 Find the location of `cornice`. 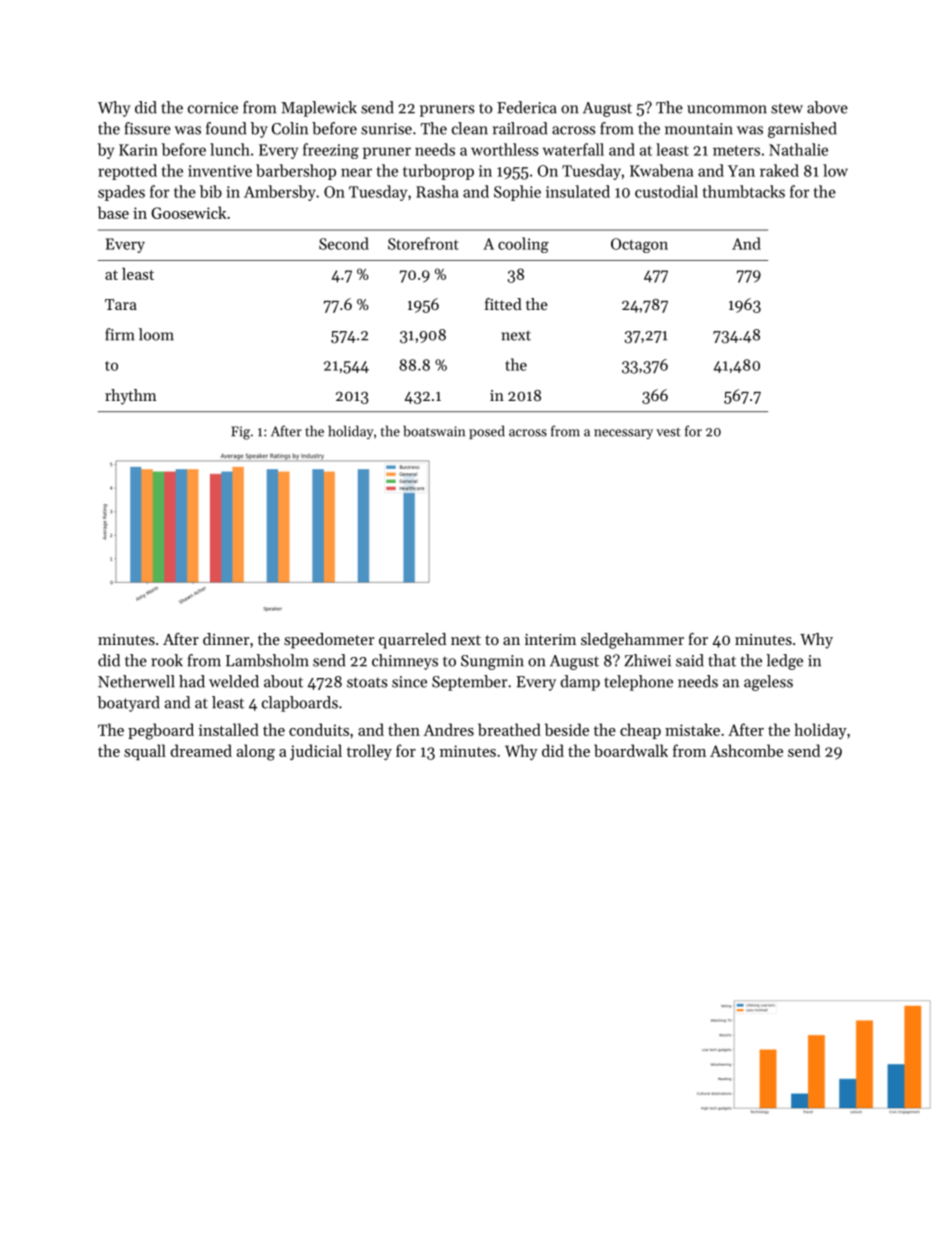

cornice is located at coordinates (213, 108).
